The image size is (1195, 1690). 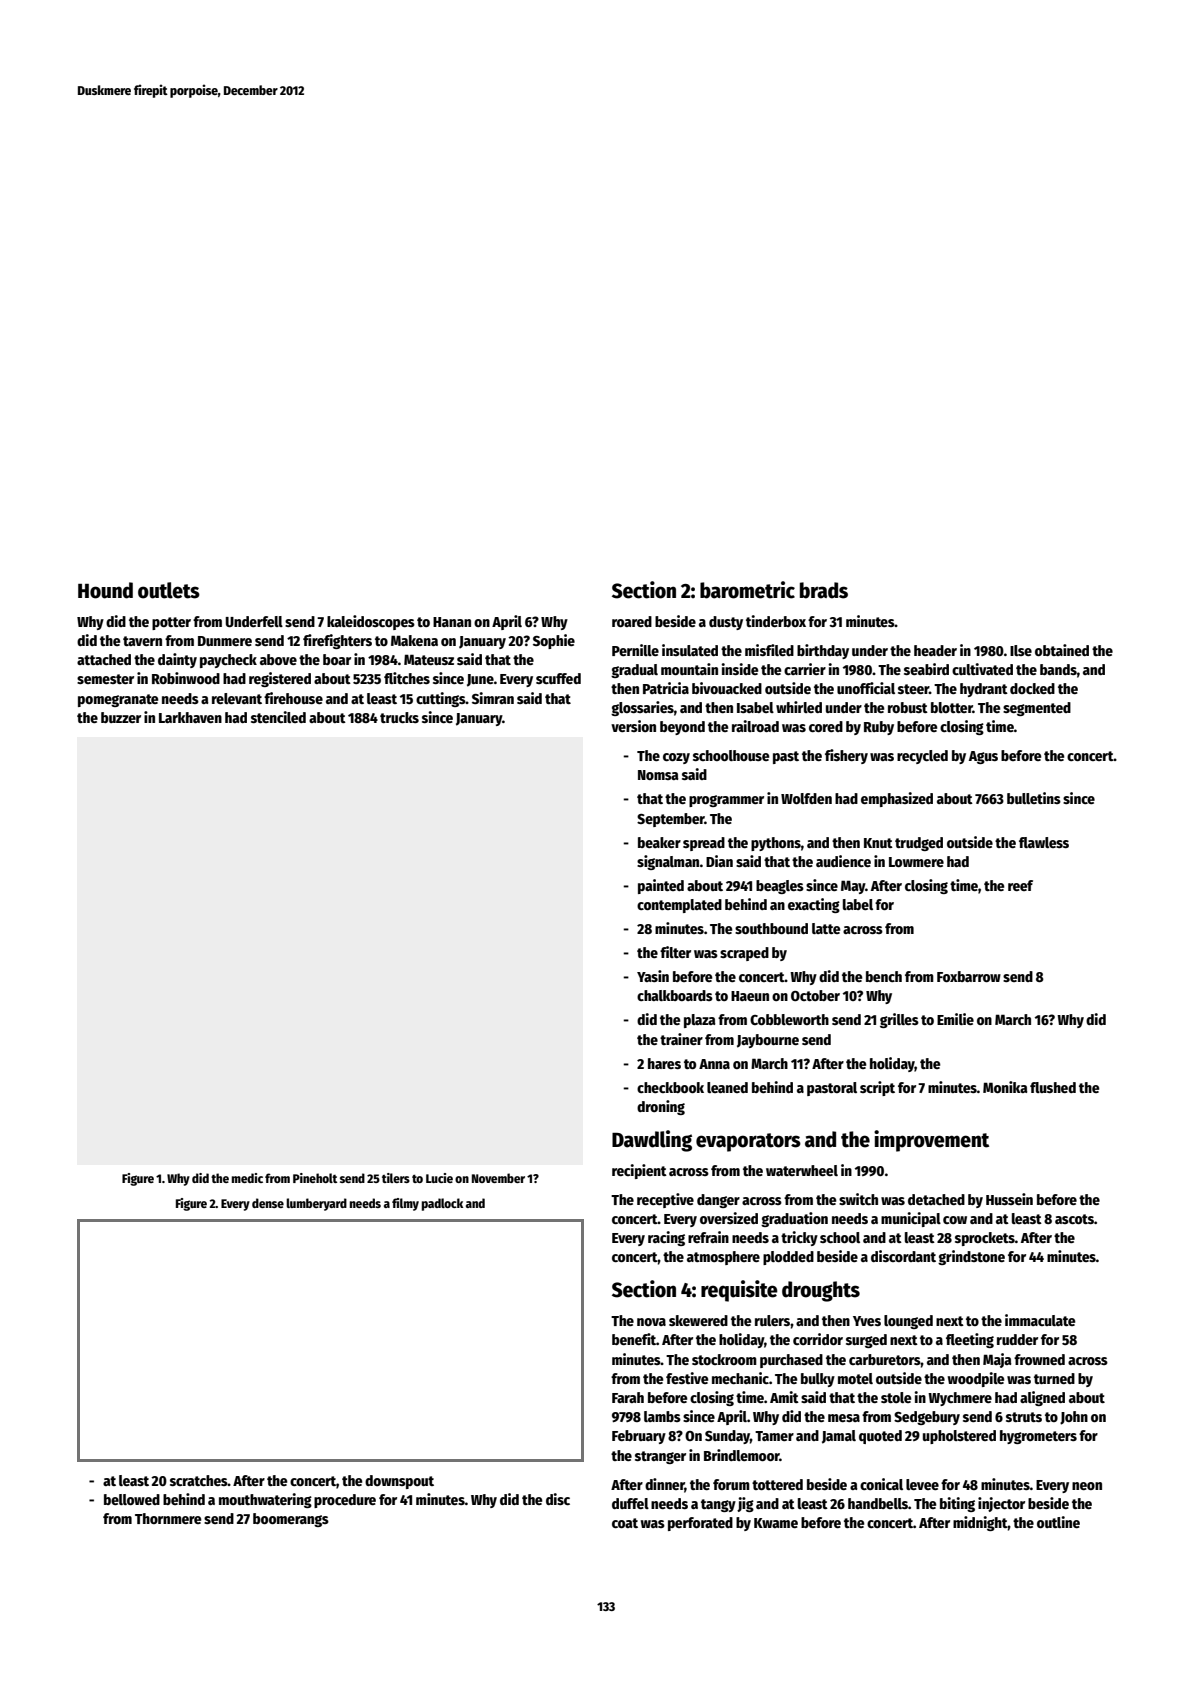 I want to click on Tamer, so click(x=774, y=1436).
